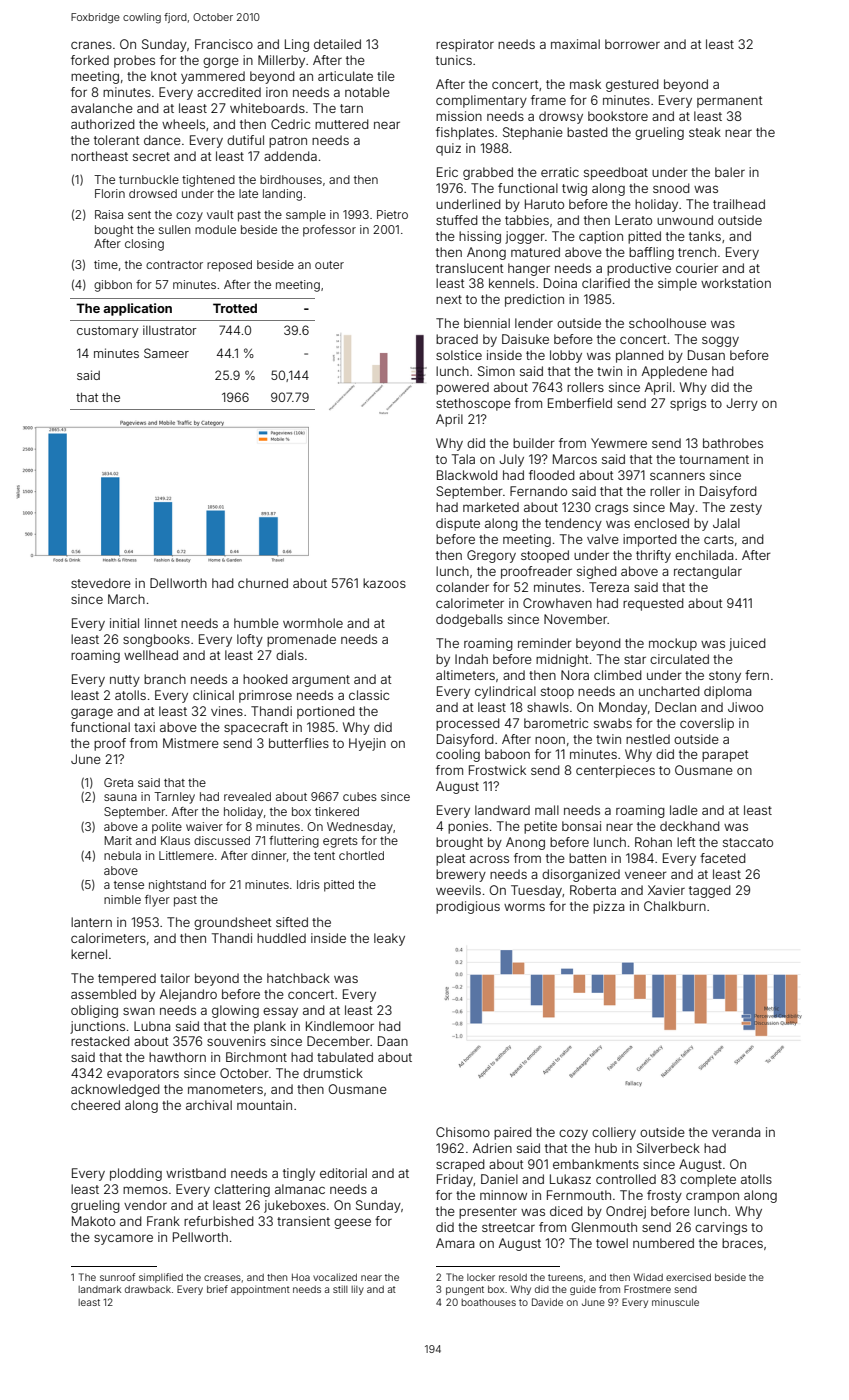  Describe the element at coordinates (524, 907) in the screenshot. I see `worms` at that location.
